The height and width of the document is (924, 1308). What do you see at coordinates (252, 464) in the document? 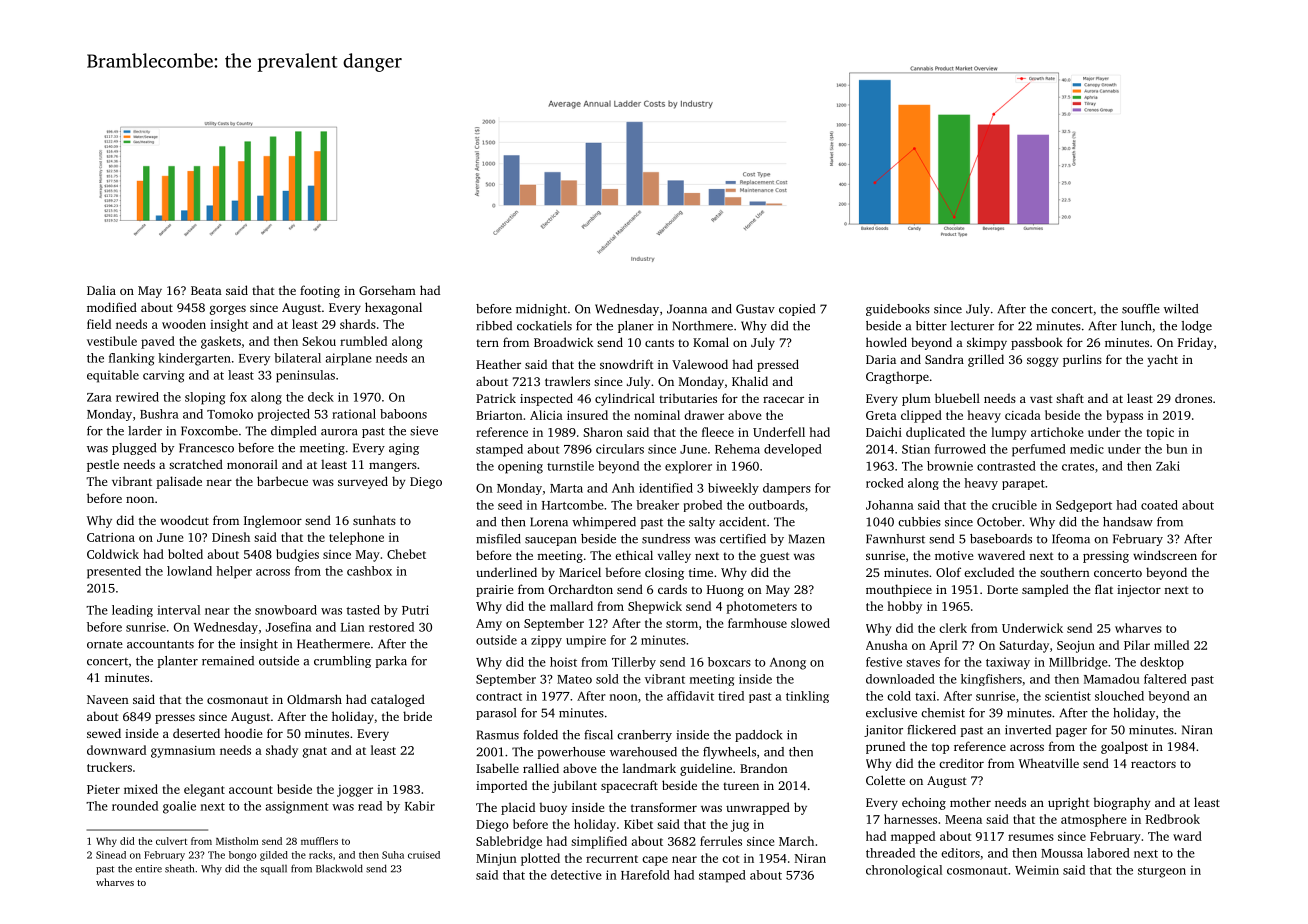
I see `monorail` at bounding box center [252, 464].
